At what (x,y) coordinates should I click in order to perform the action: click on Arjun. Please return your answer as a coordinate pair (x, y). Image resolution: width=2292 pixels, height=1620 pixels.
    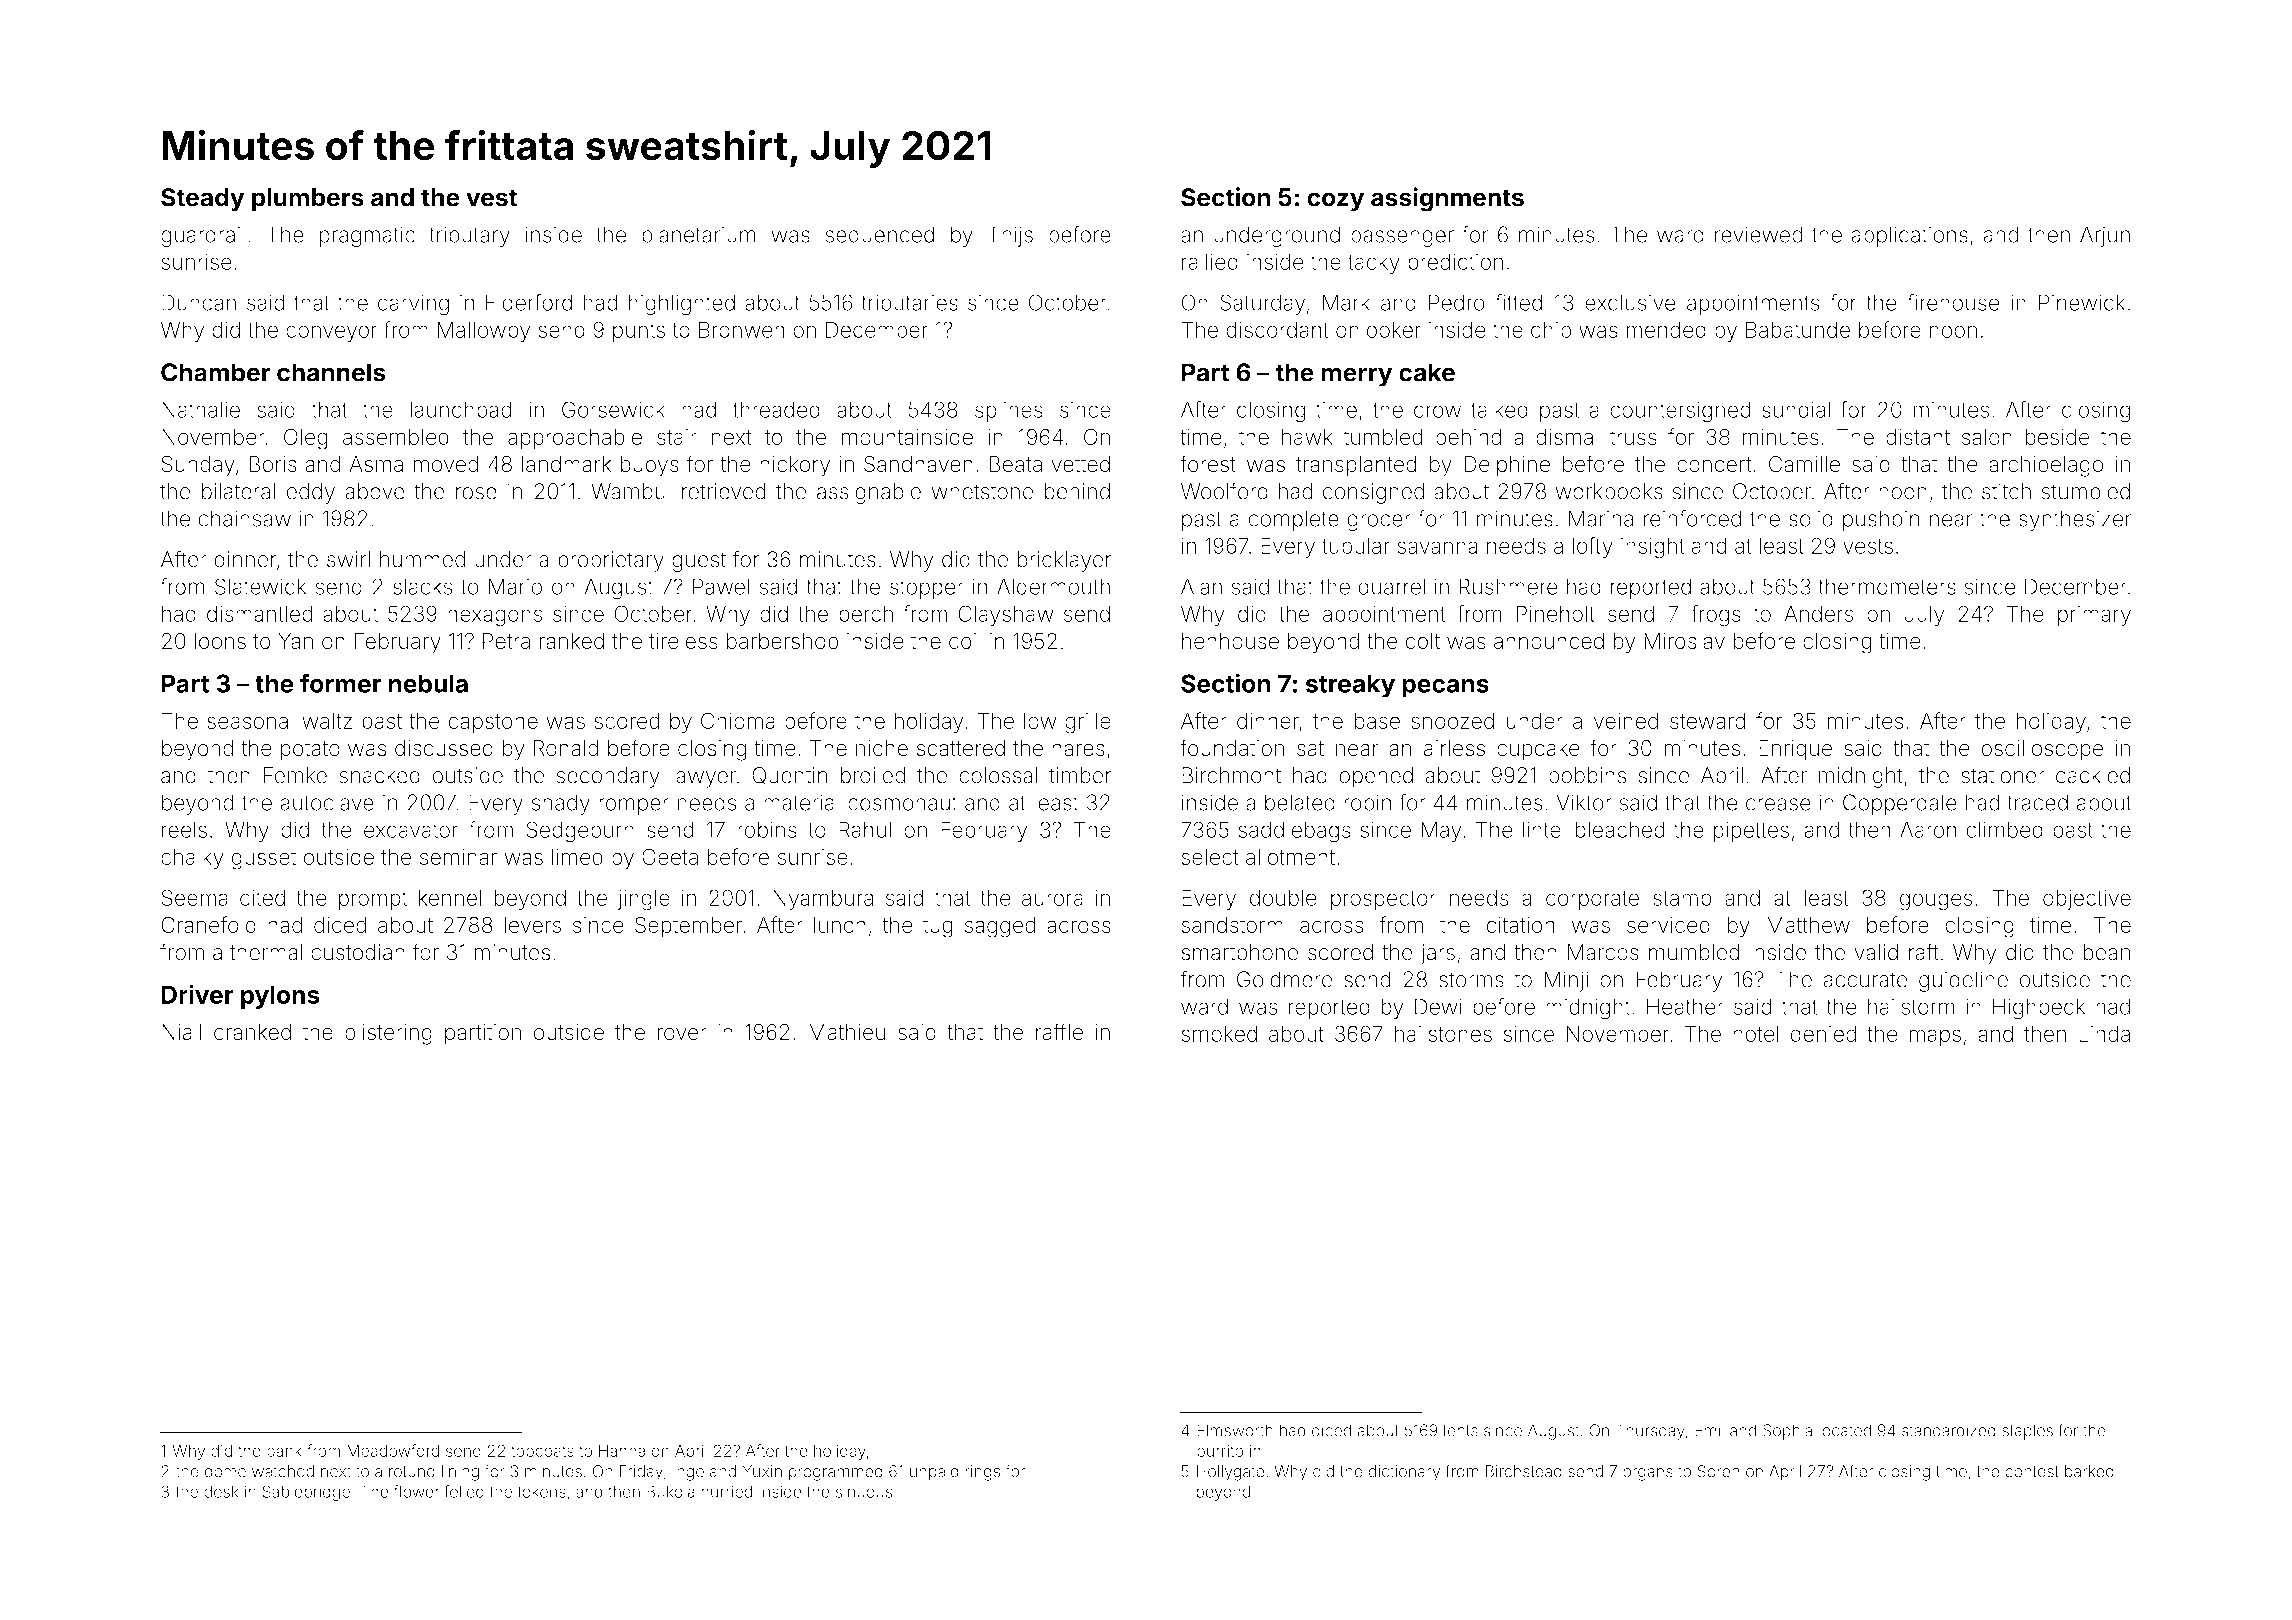
    Looking at the image, I should click on (2105, 236).
